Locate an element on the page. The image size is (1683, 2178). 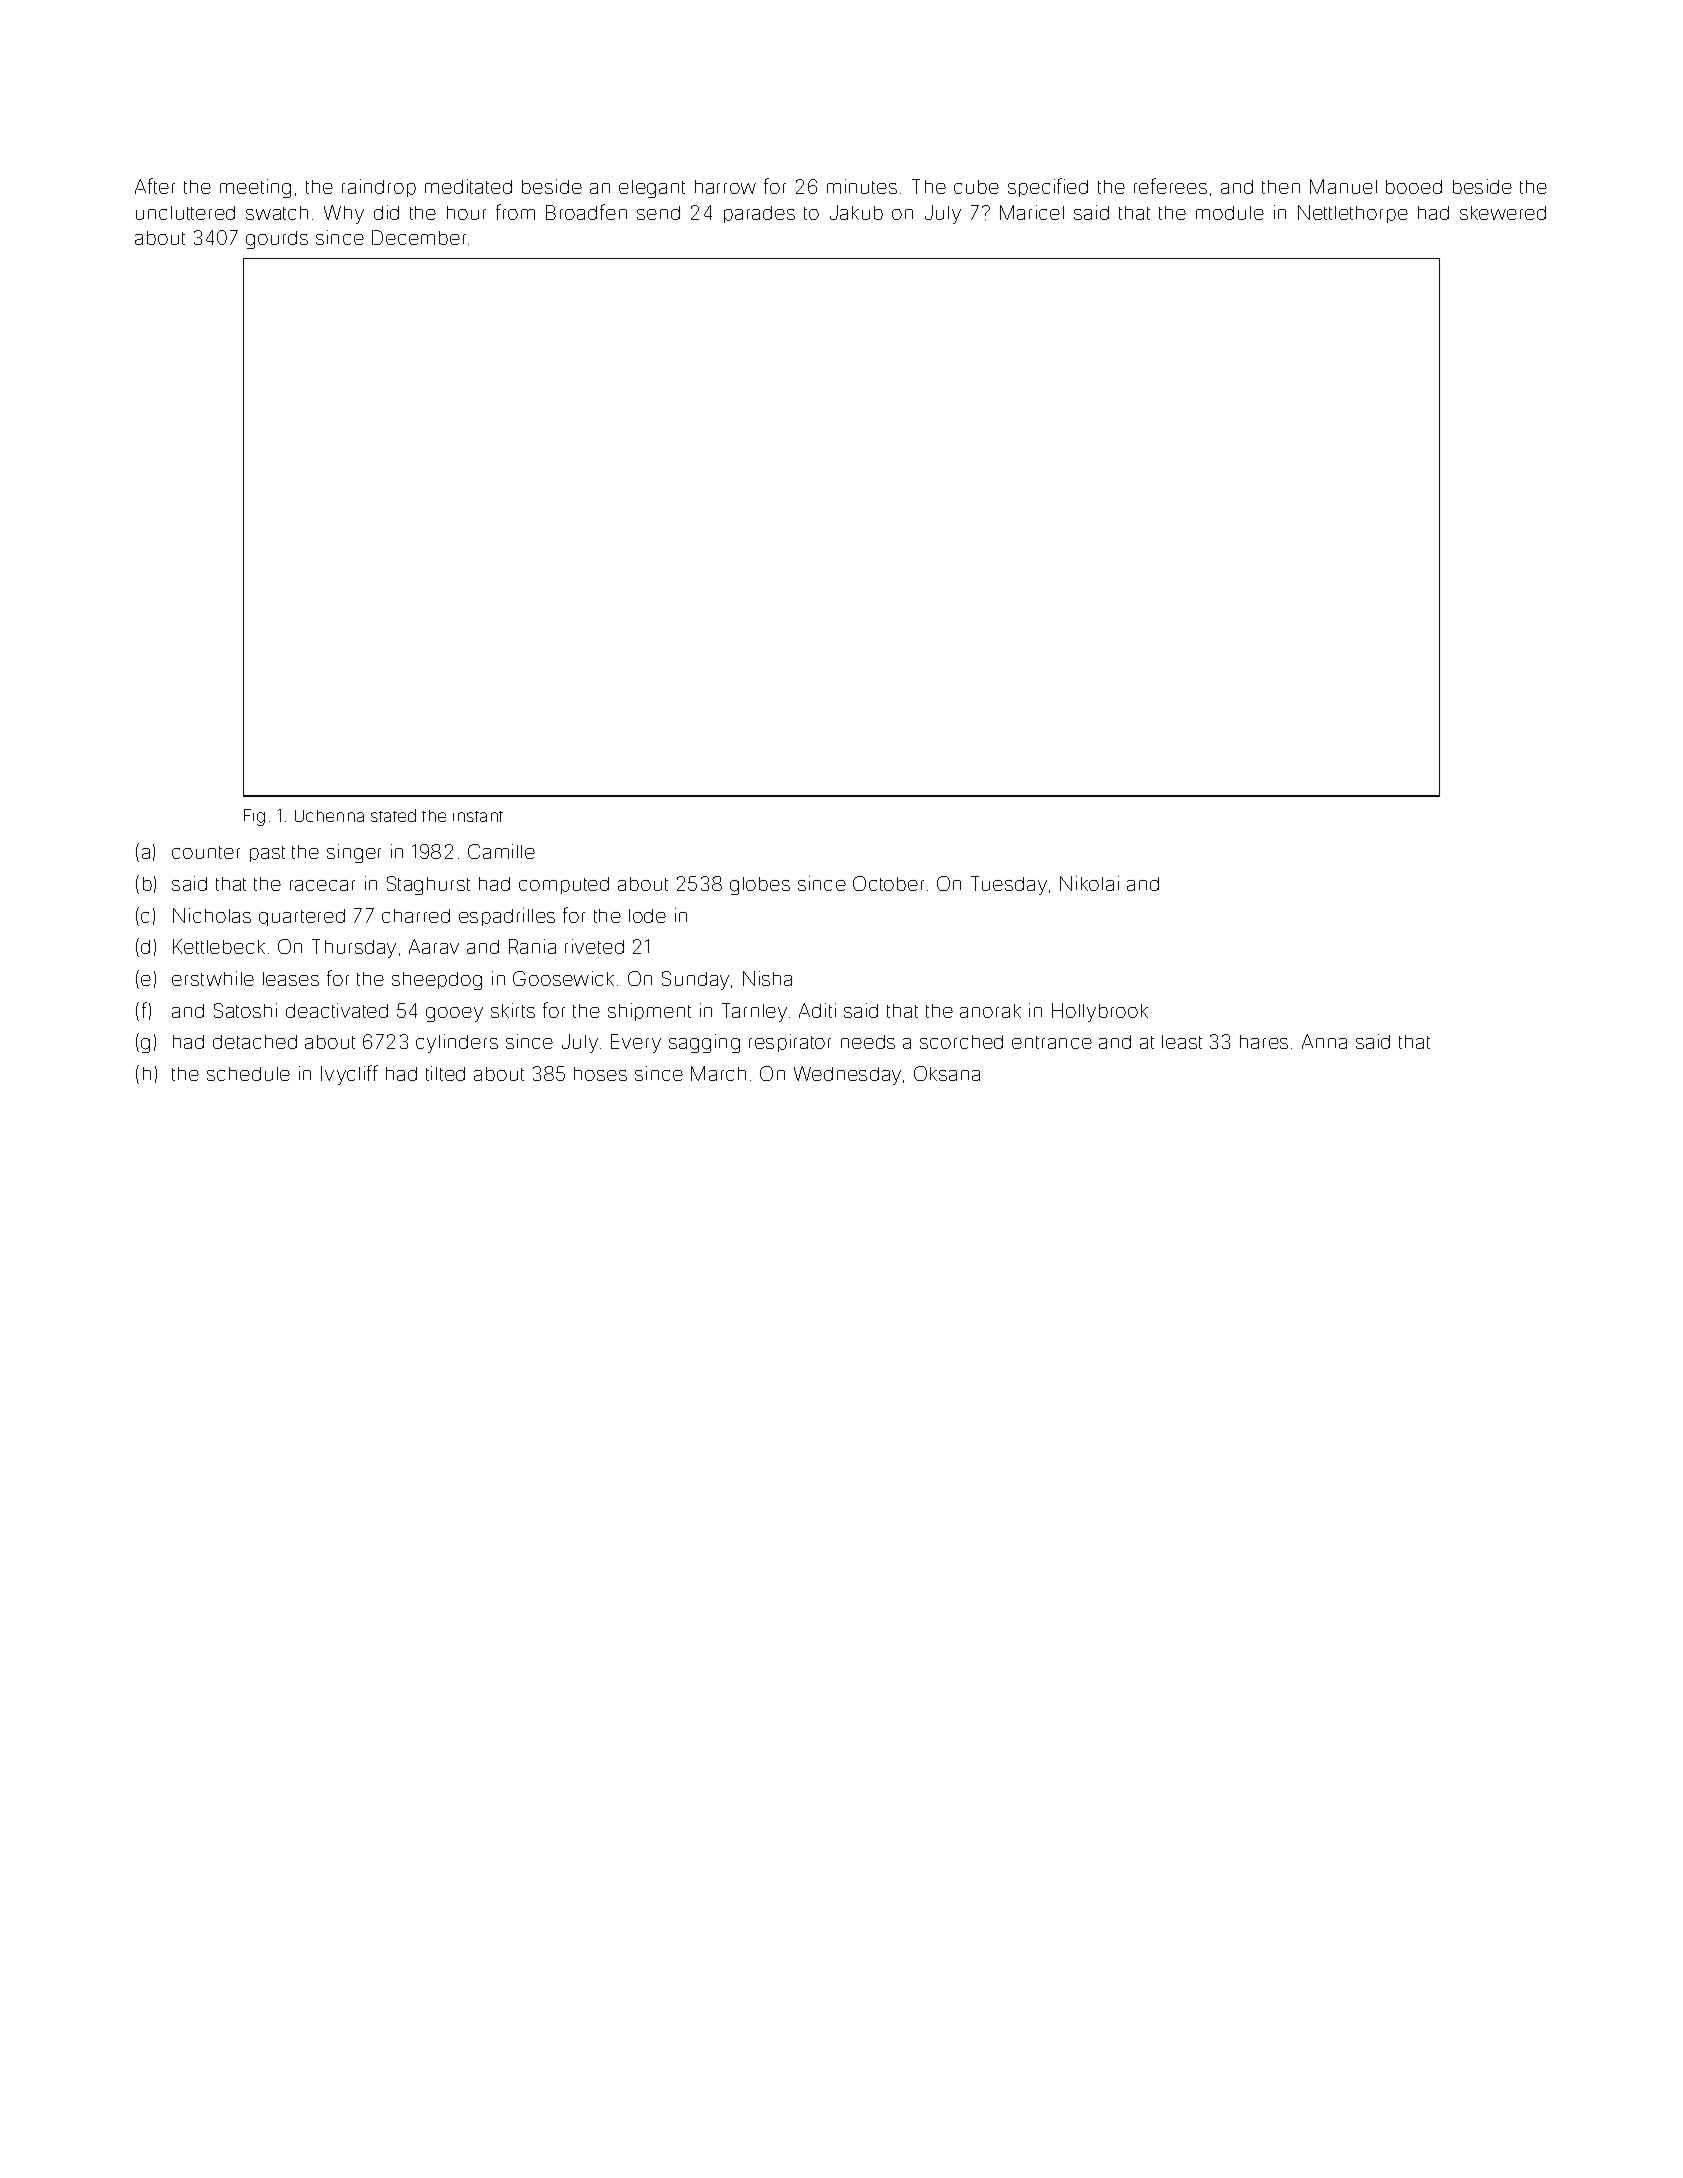
Maricel is located at coordinates (1032, 212).
